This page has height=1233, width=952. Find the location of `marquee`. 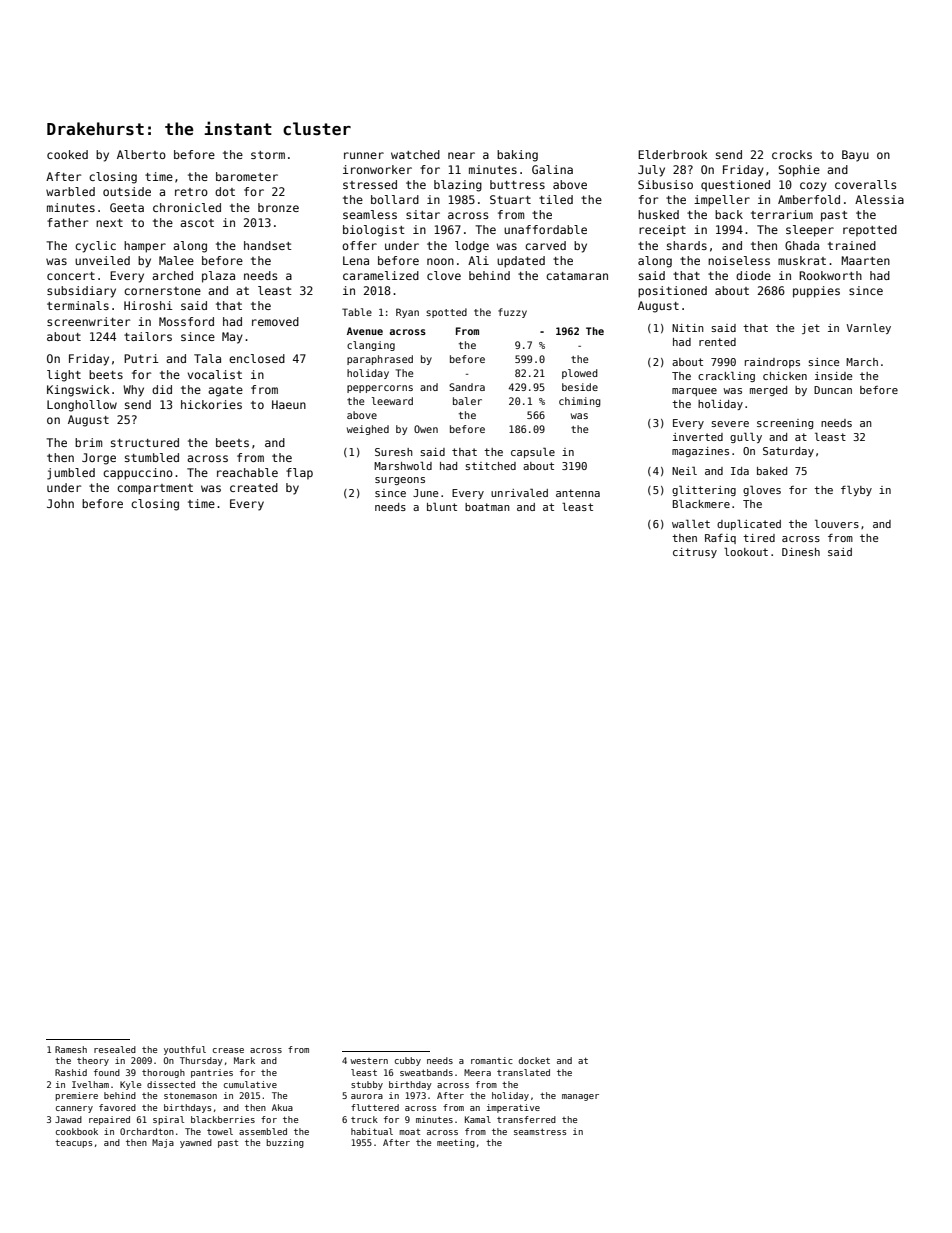

marquee is located at coordinates (694, 392).
